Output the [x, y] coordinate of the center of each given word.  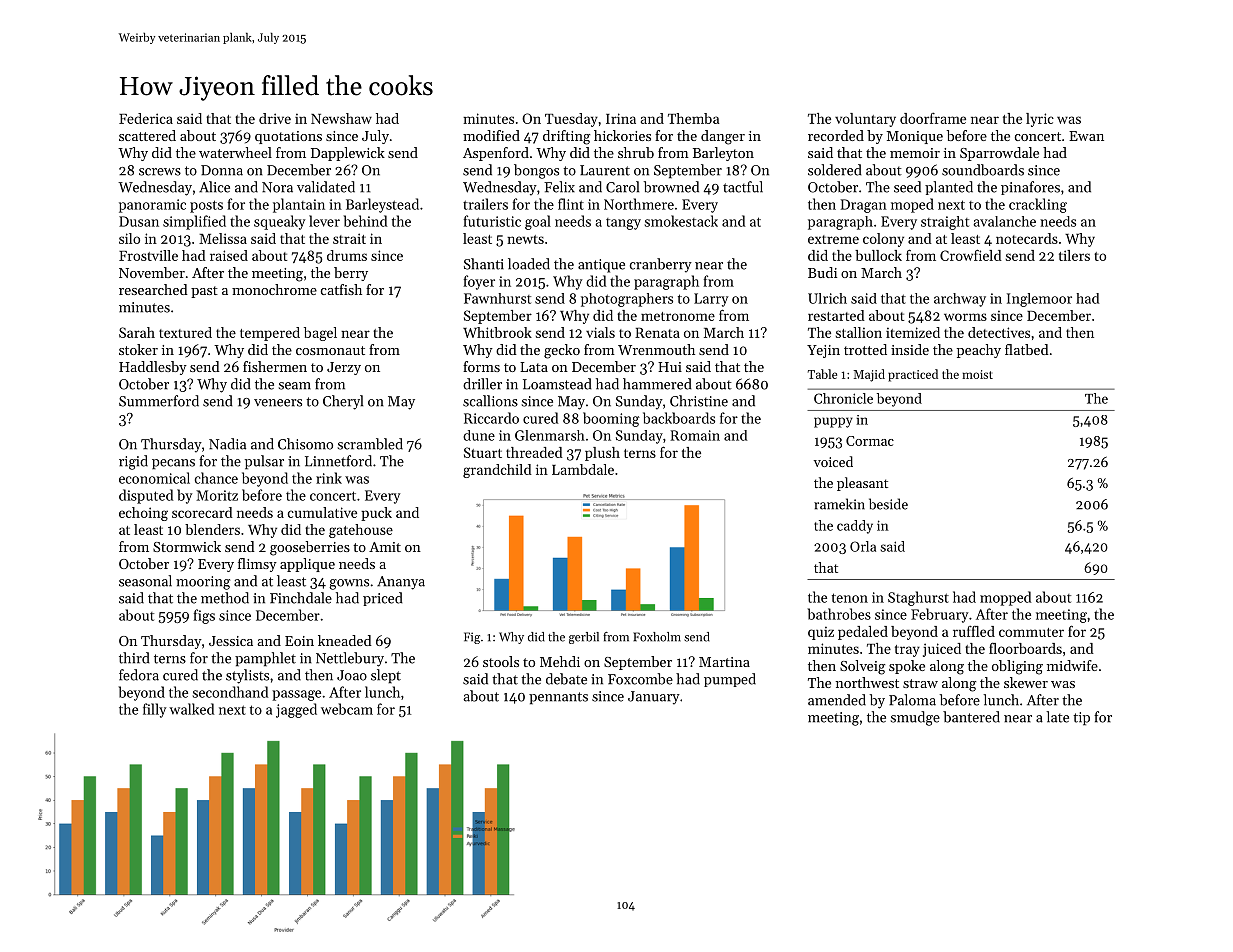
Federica [146, 118]
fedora [139, 675]
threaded [534, 452]
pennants [558, 698]
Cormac [870, 441]
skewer [1026, 682]
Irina [621, 118]
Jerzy [344, 368]
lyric [1040, 120]
